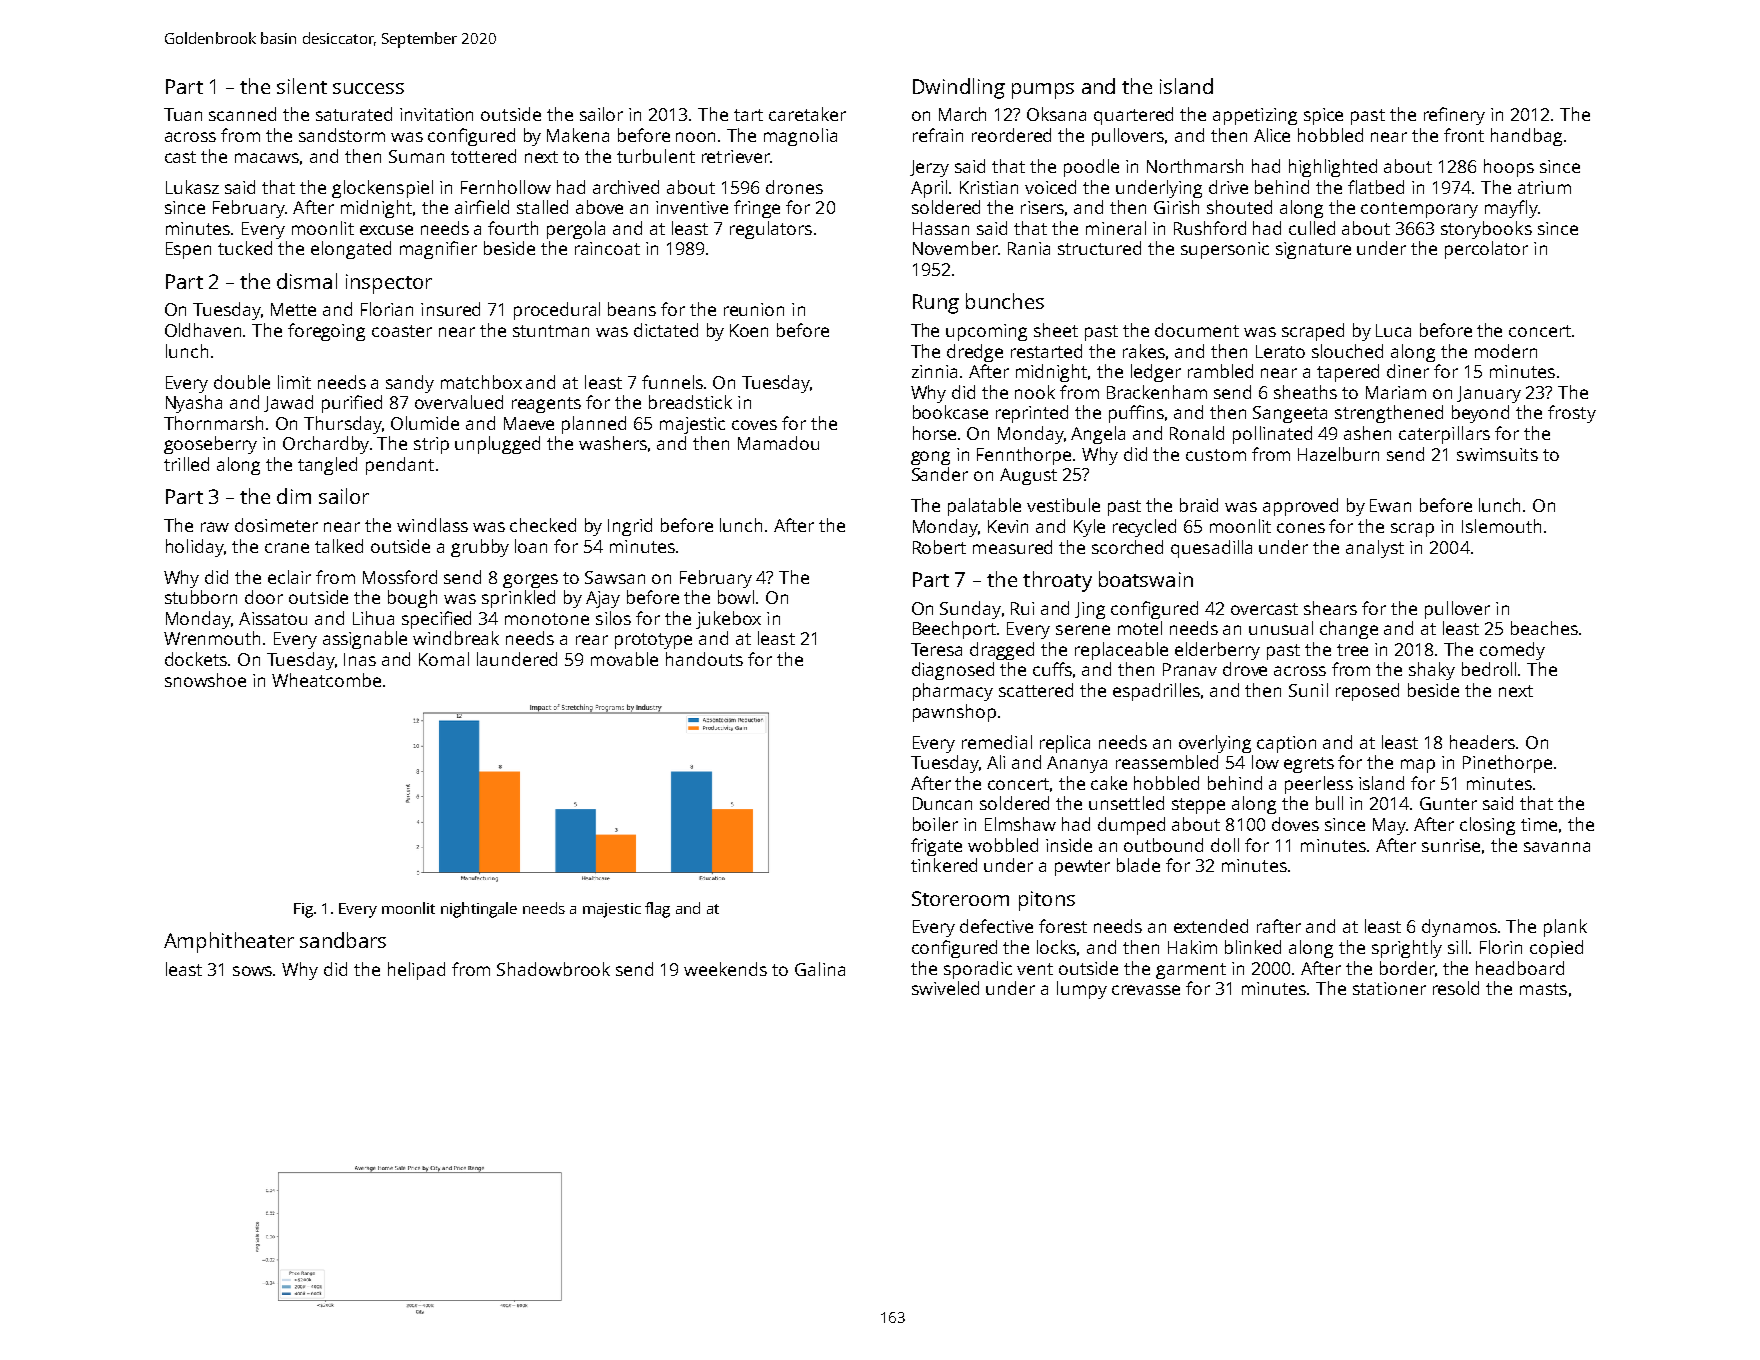 The width and height of the image is (1760, 1360). What do you see at coordinates (1295, 824) in the image?
I see `doves` at bounding box center [1295, 824].
